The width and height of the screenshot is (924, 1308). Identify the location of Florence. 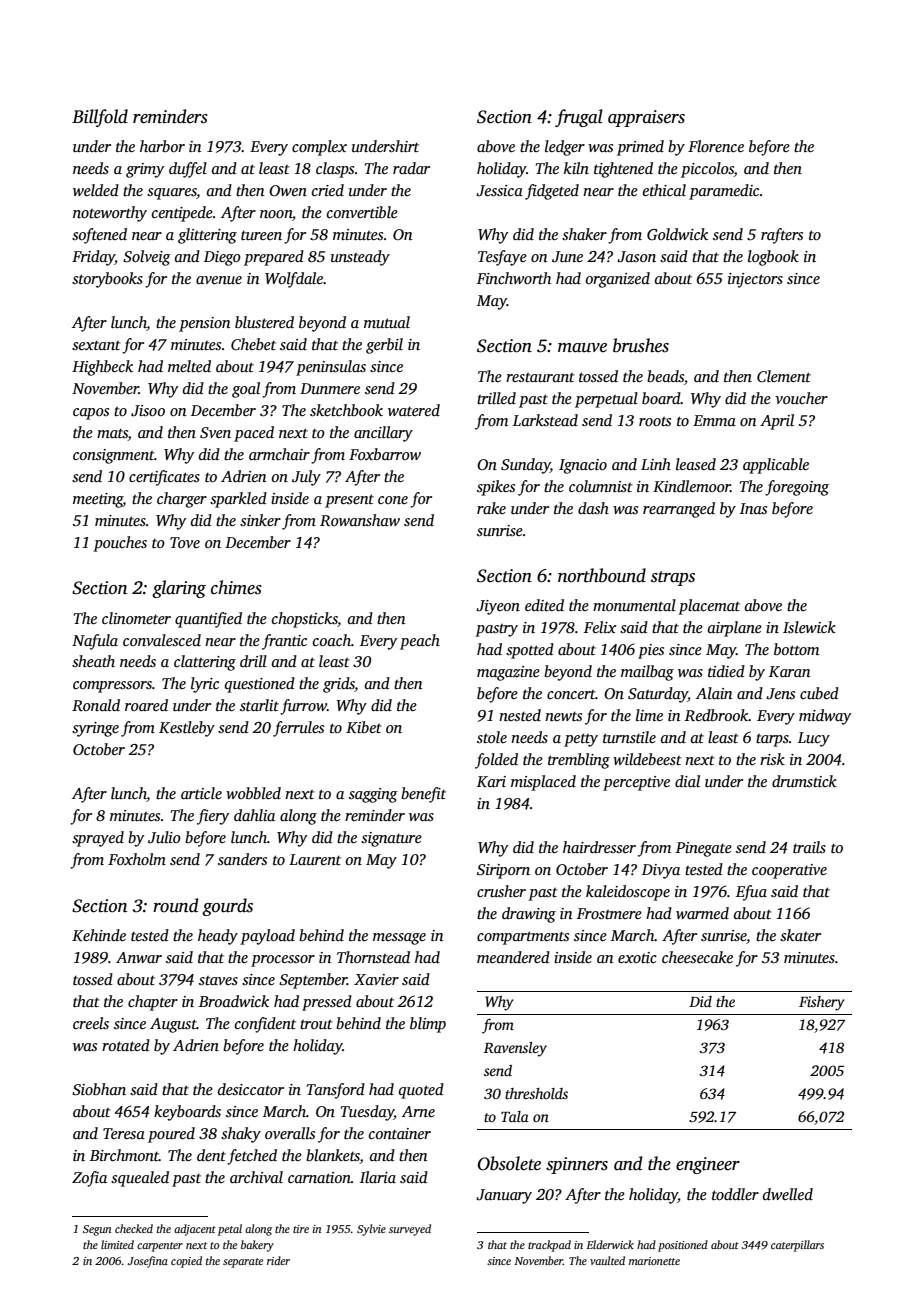
(716, 146).
